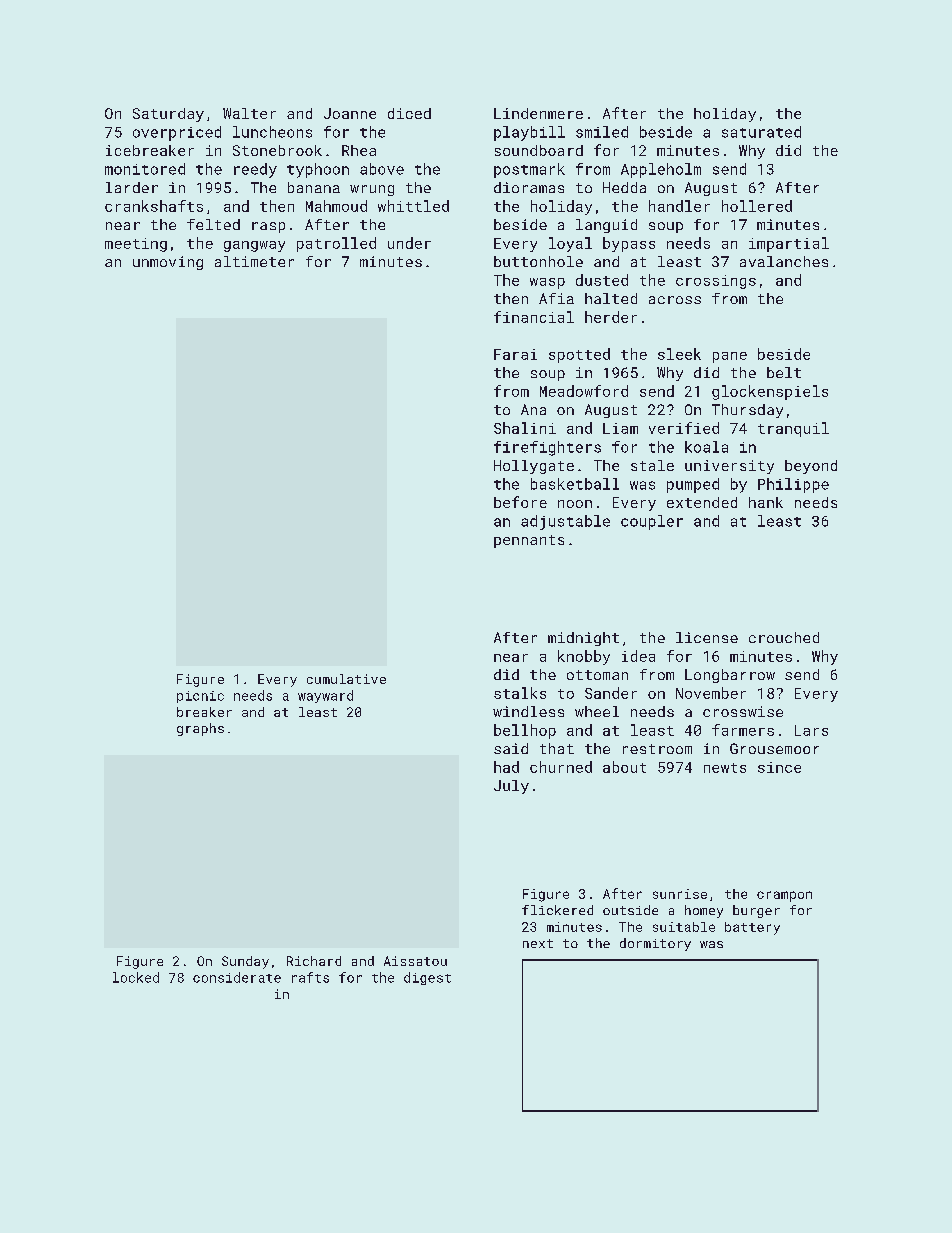 This page has width=952, height=1233. What do you see at coordinates (506, 767) in the page?
I see `had` at bounding box center [506, 767].
